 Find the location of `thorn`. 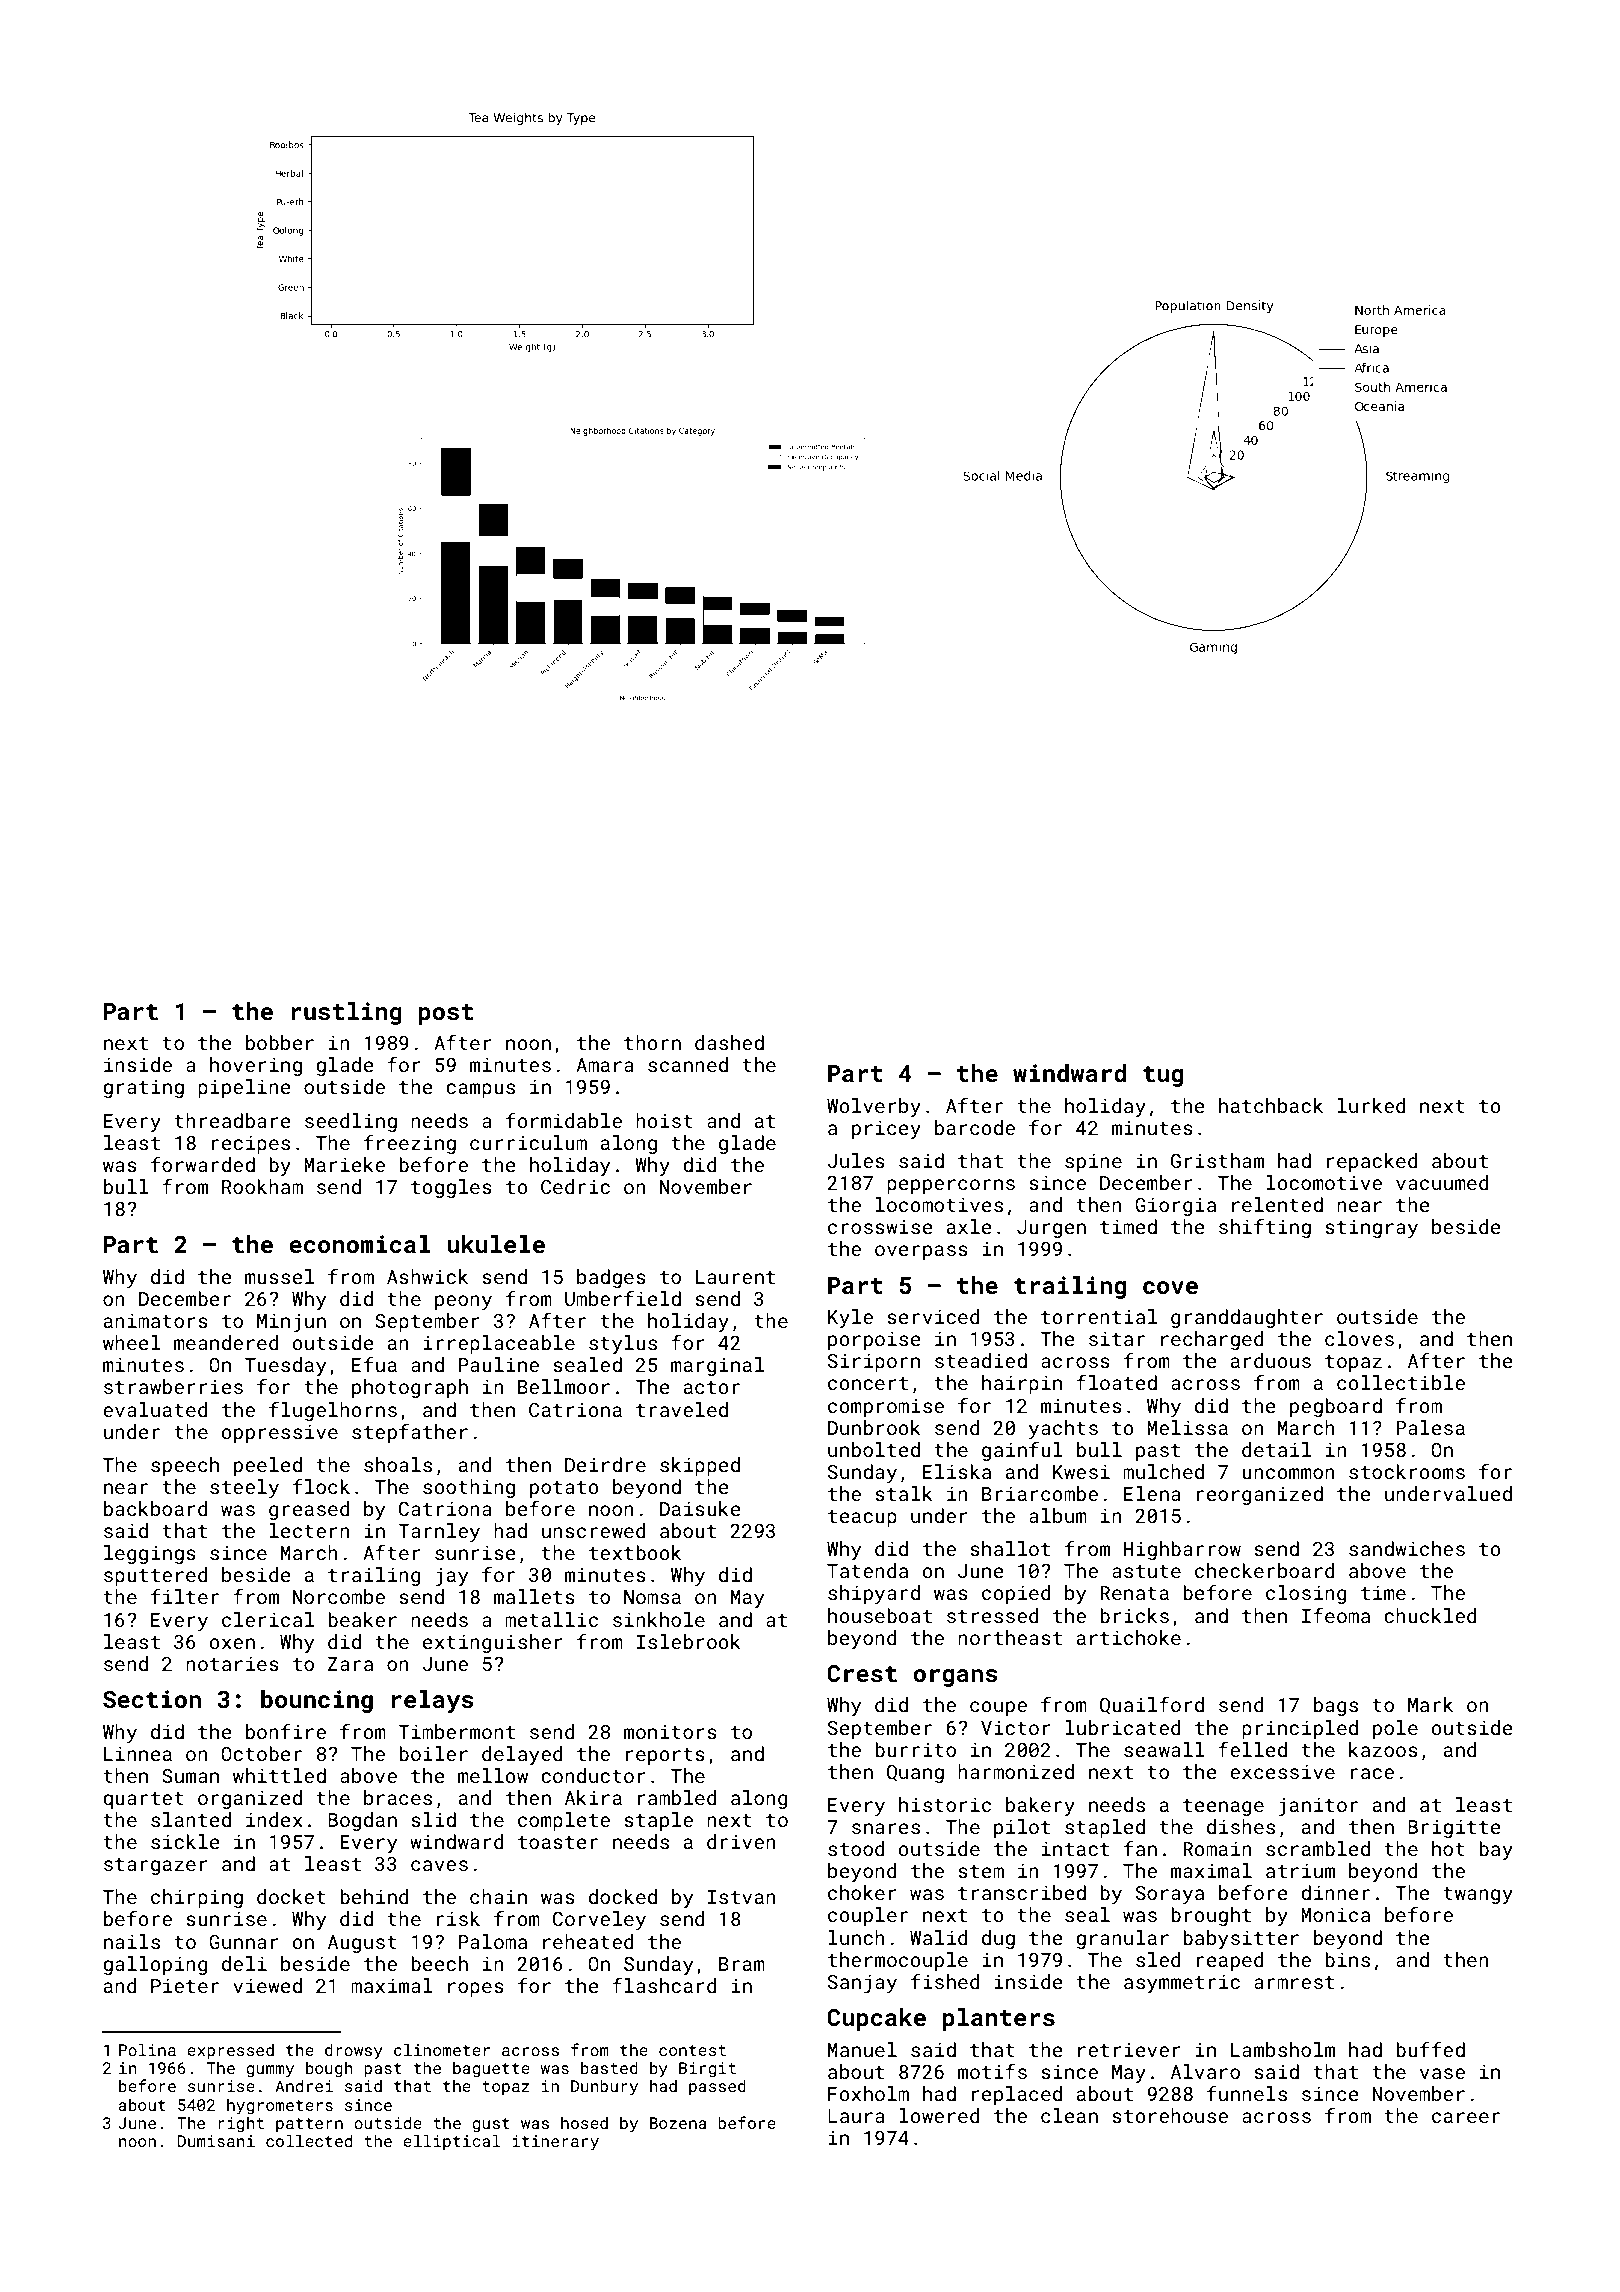

thorn is located at coordinates (652, 1042).
